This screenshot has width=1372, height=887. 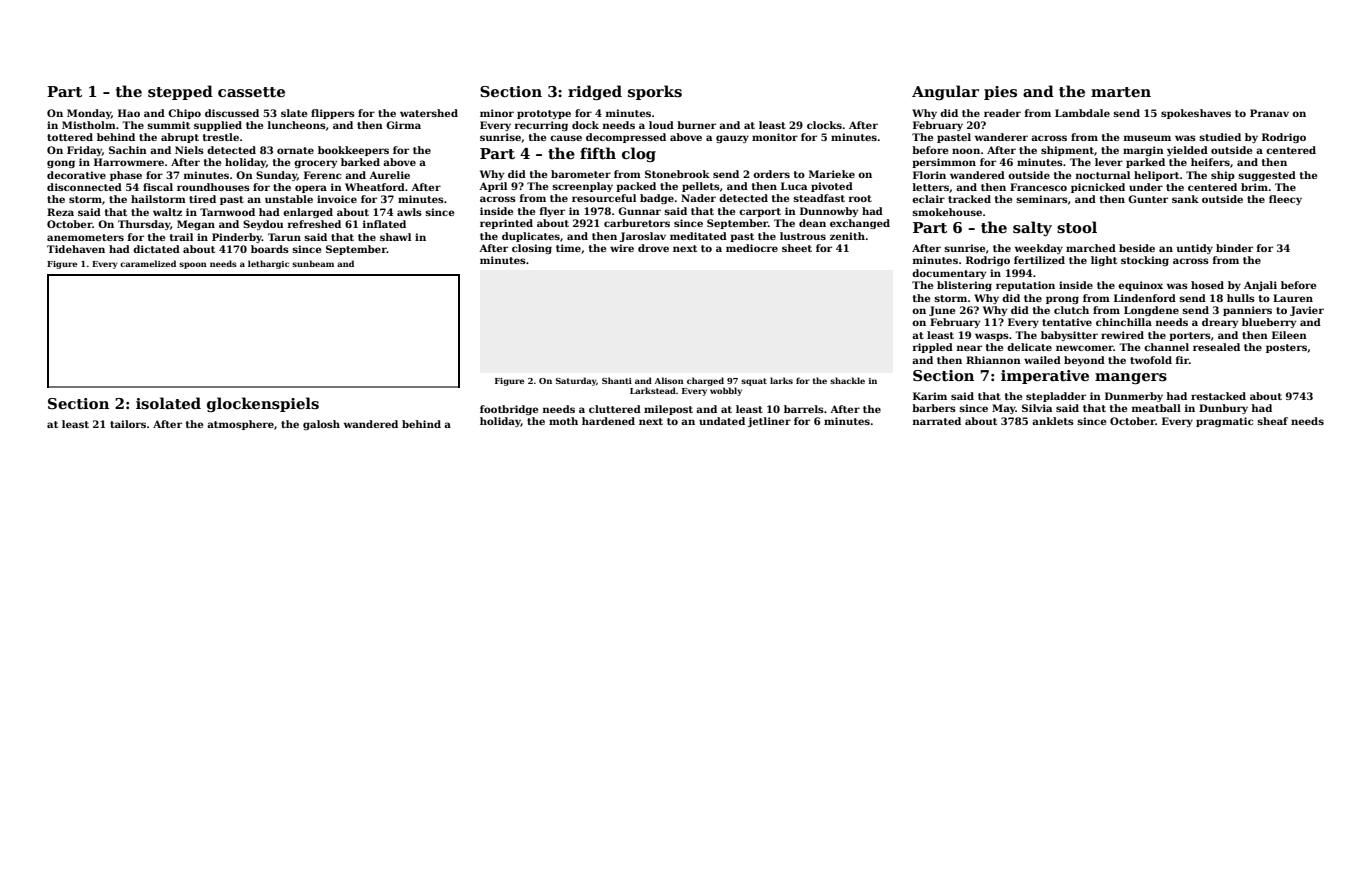 I want to click on blistering, so click(x=964, y=286).
